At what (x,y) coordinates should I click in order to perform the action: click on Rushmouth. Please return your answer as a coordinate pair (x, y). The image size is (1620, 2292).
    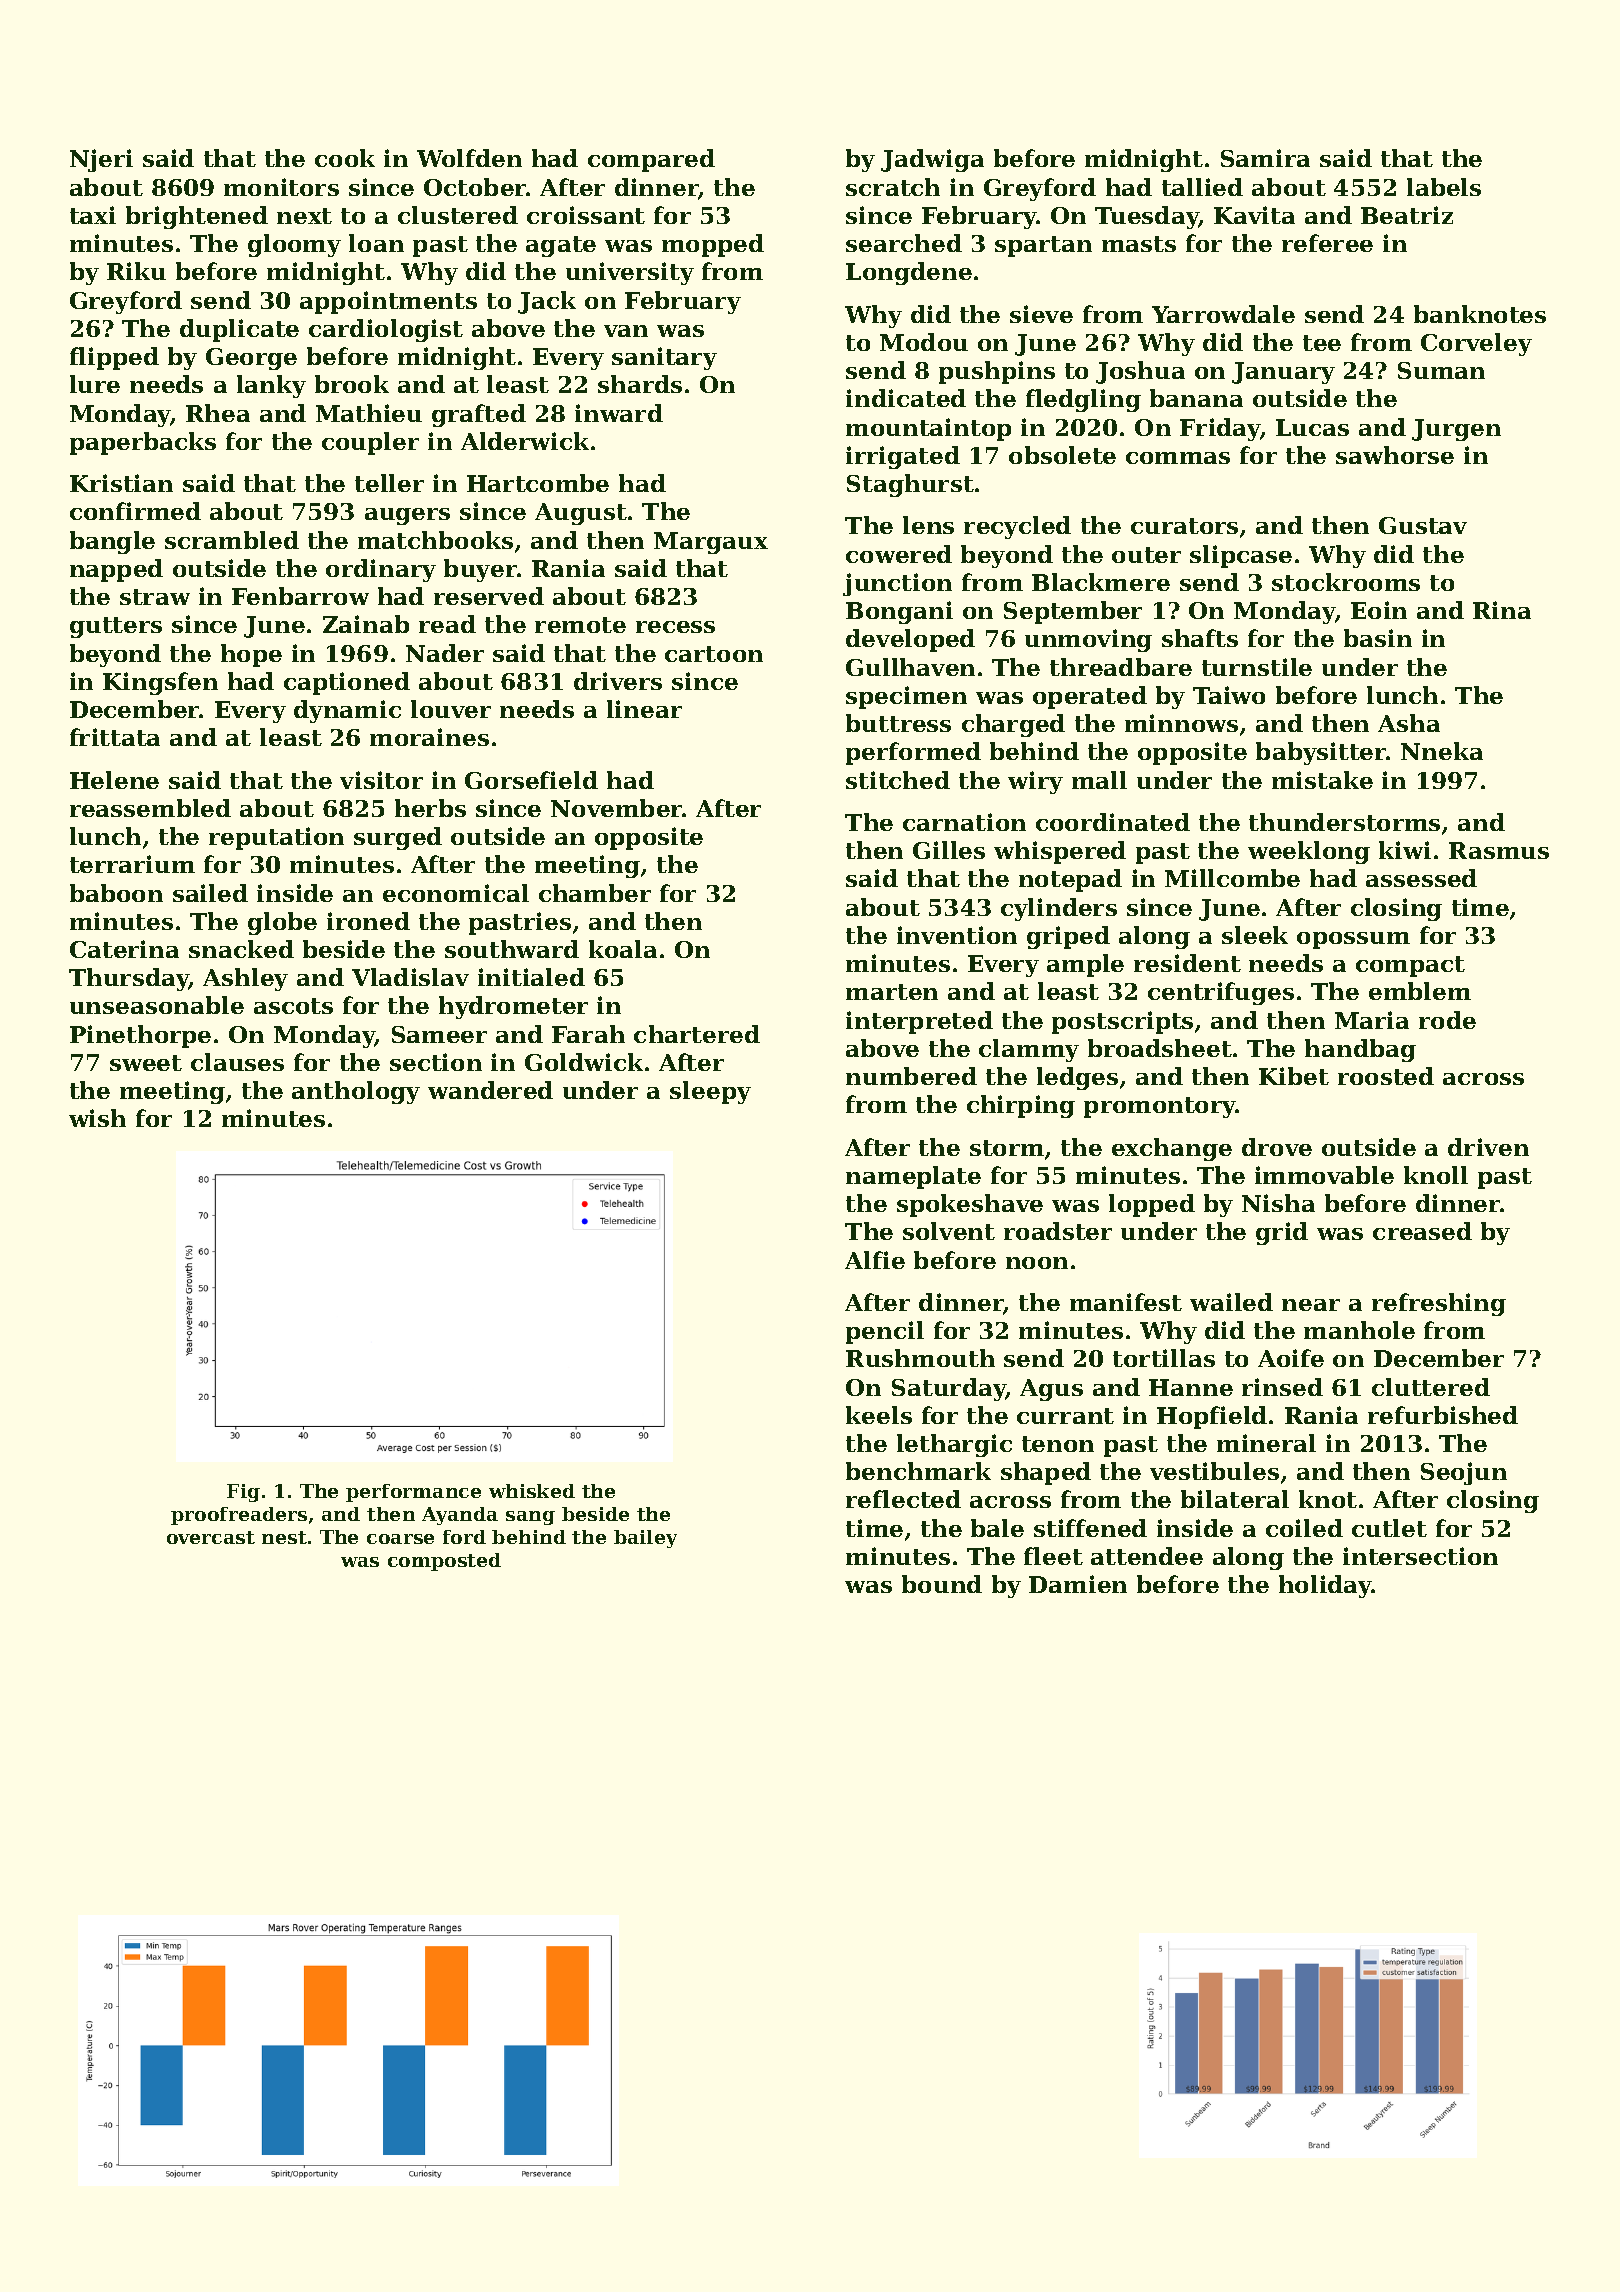
    Looking at the image, I should click on (920, 1358).
